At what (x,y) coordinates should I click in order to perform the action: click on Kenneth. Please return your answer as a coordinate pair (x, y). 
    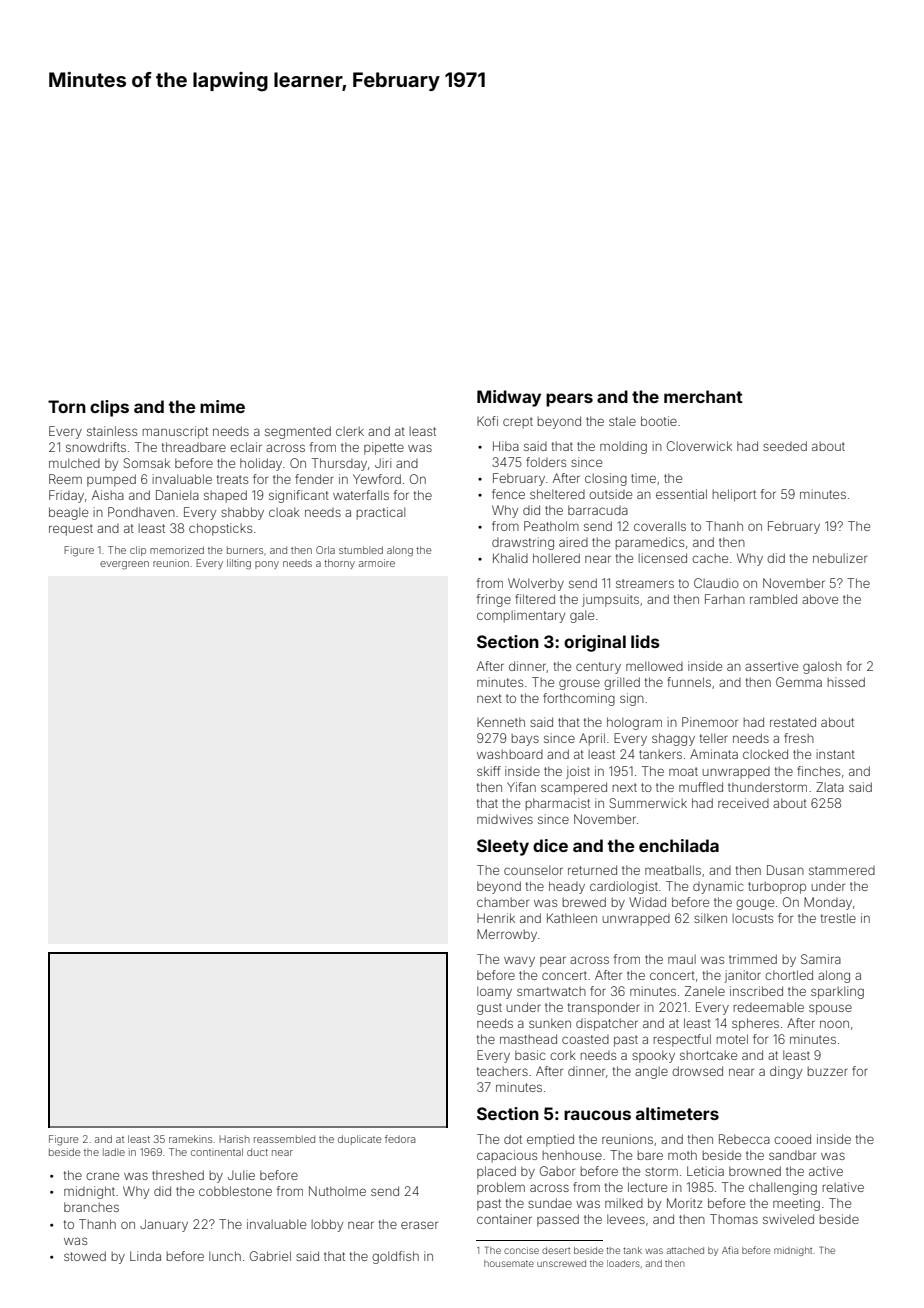
    Looking at the image, I should click on (501, 722).
